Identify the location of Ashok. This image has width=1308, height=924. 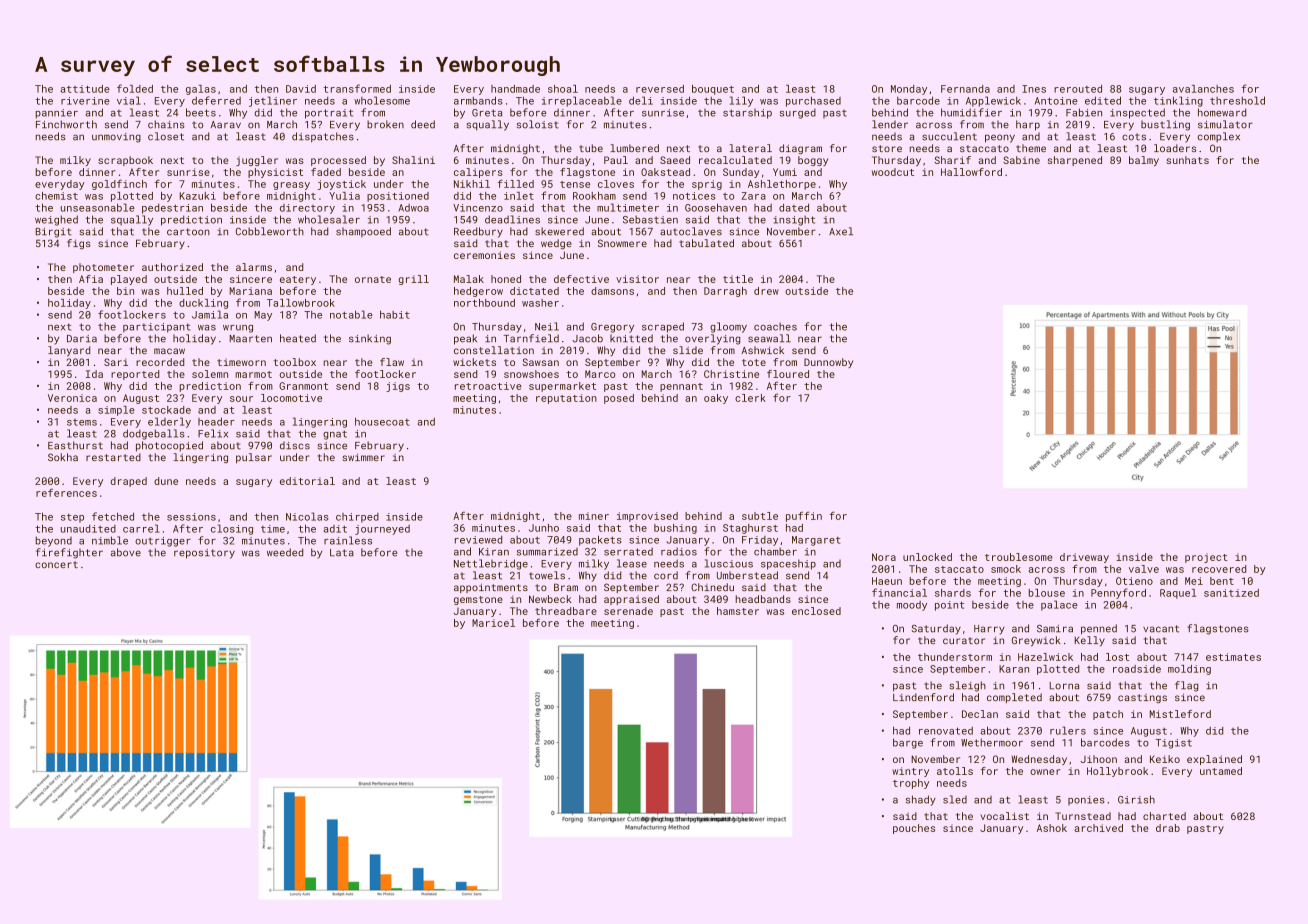
(1052, 828).
